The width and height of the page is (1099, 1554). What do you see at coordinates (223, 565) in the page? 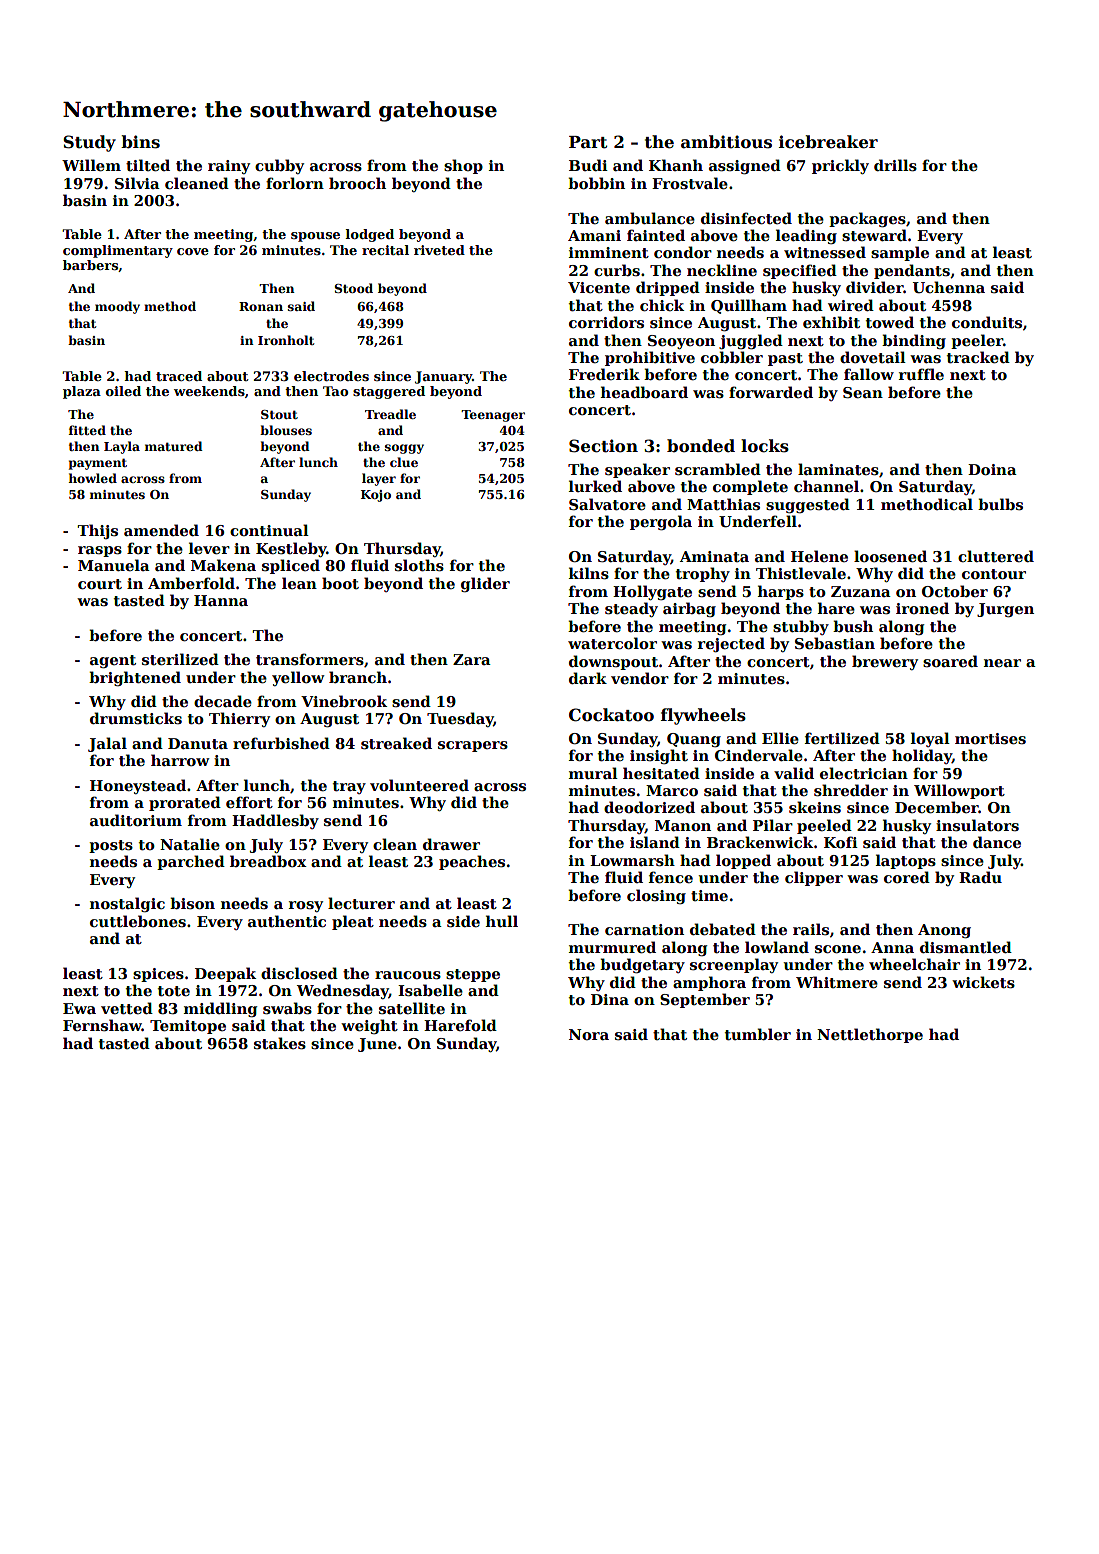
I see `Makena` at bounding box center [223, 565].
